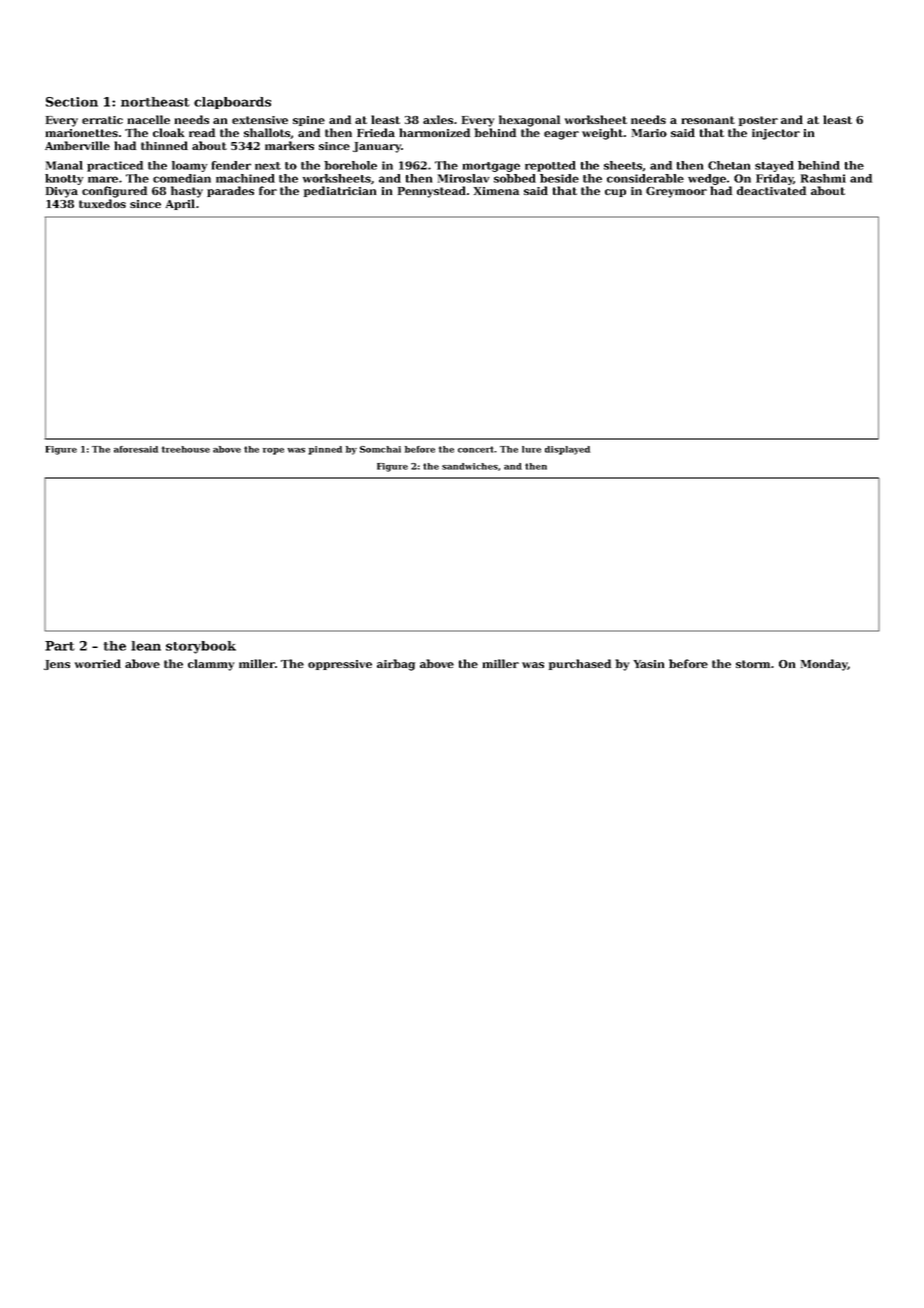 The image size is (924, 1308). Describe the element at coordinates (824, 665) in the screenshot. I see `Monday` at that location.
